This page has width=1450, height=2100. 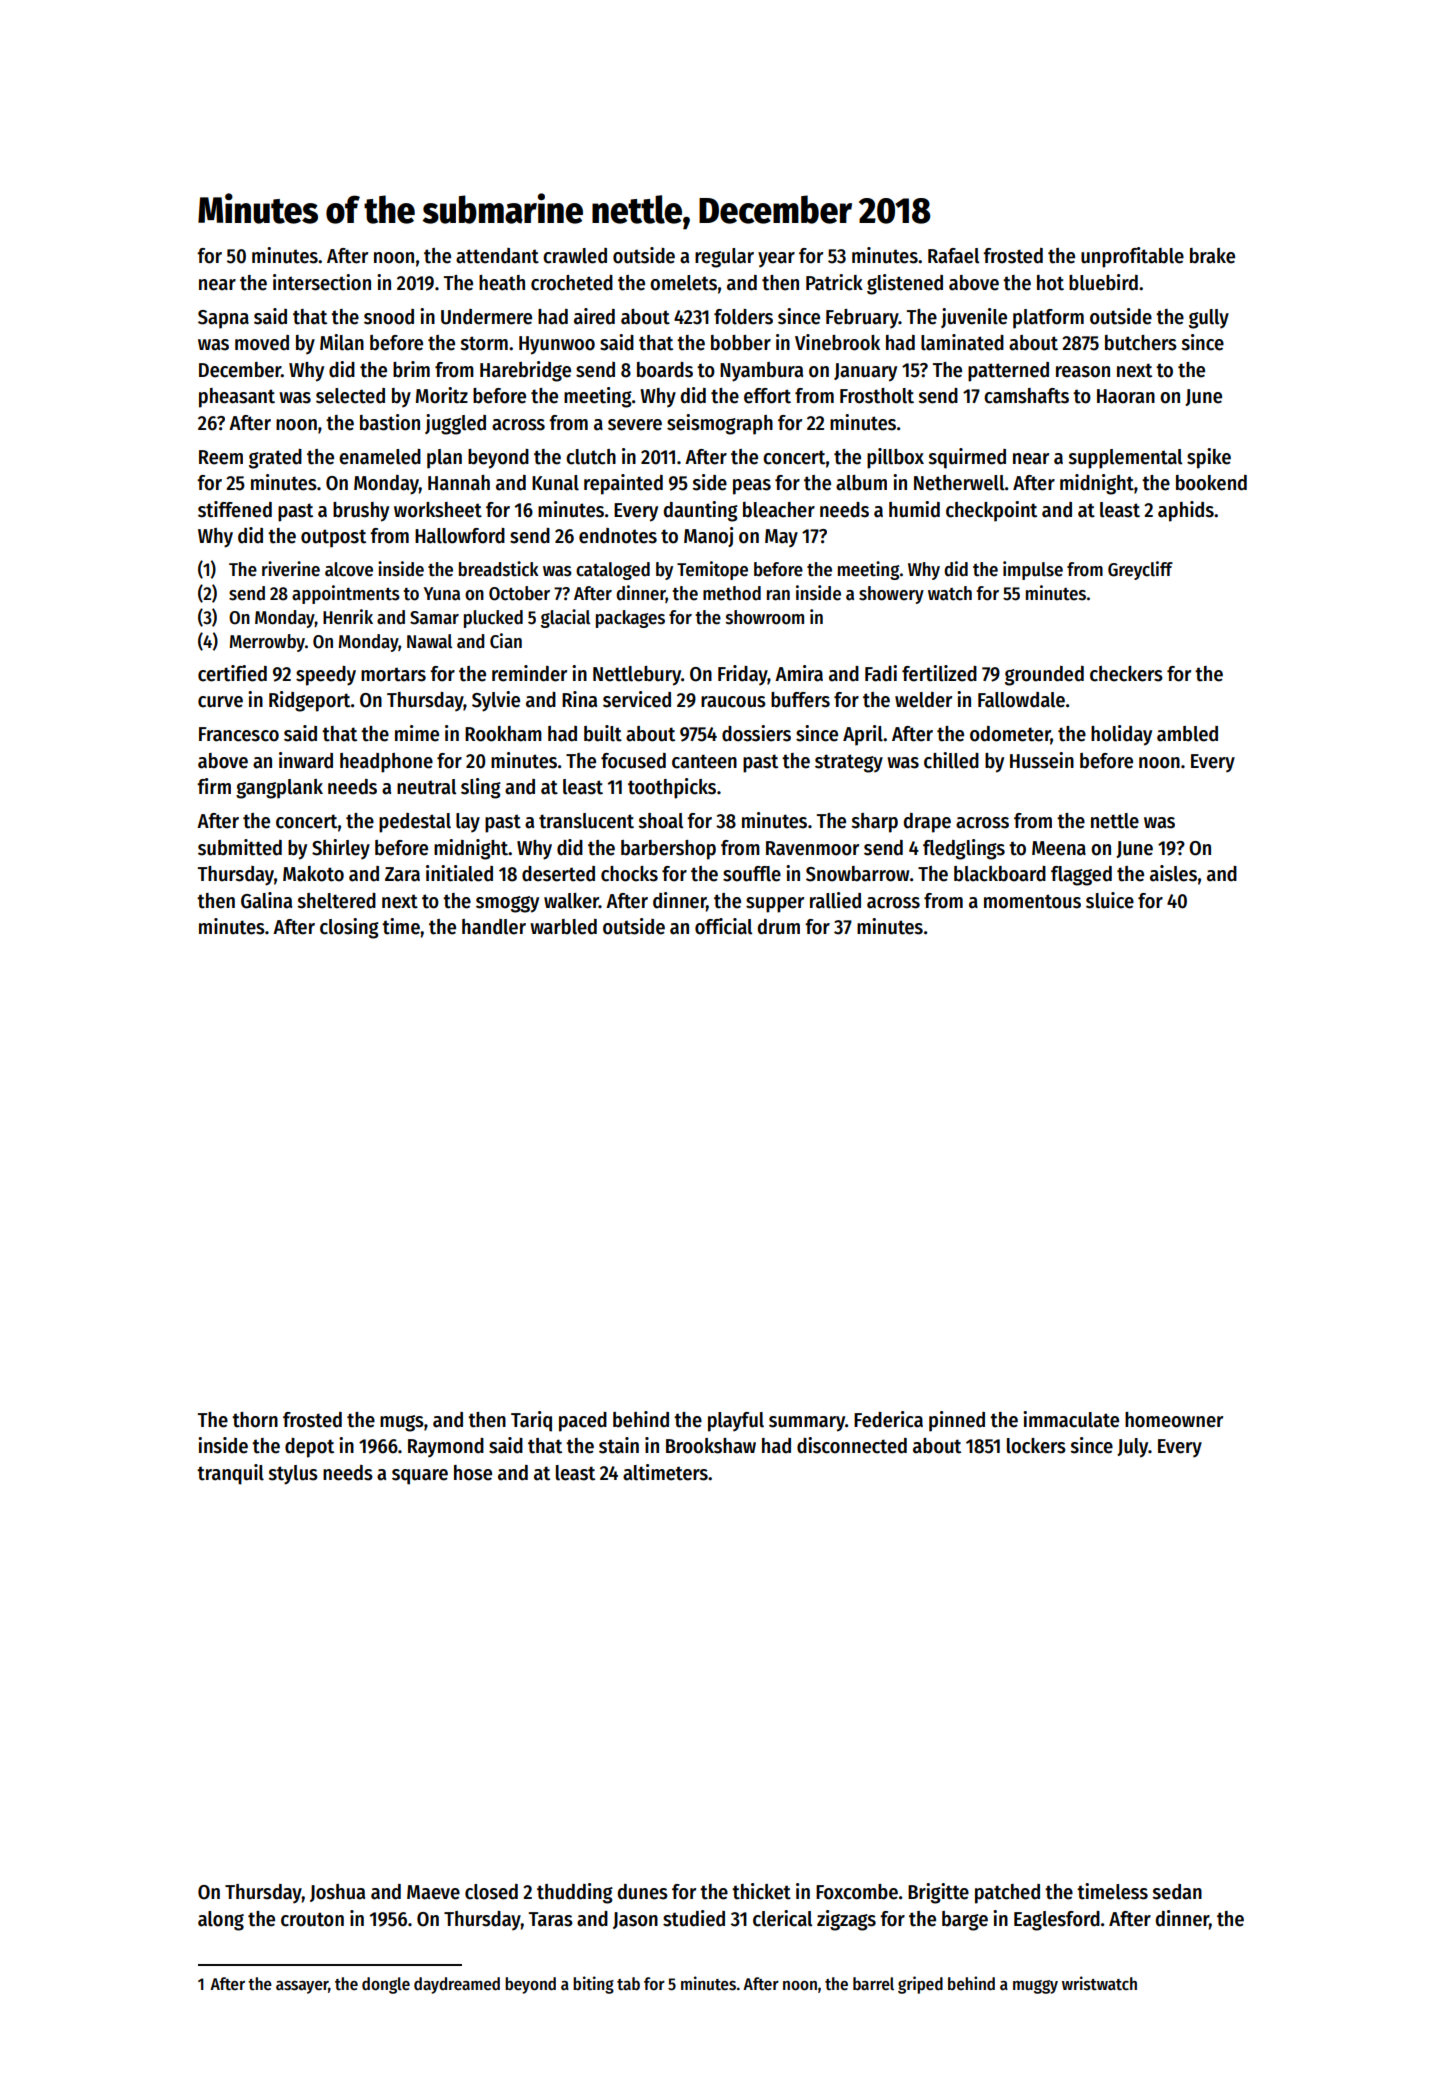 What do you see at coordinates (1035, 1987) in the page?
I see `muggy` at bounding box center [1035, 1987].
